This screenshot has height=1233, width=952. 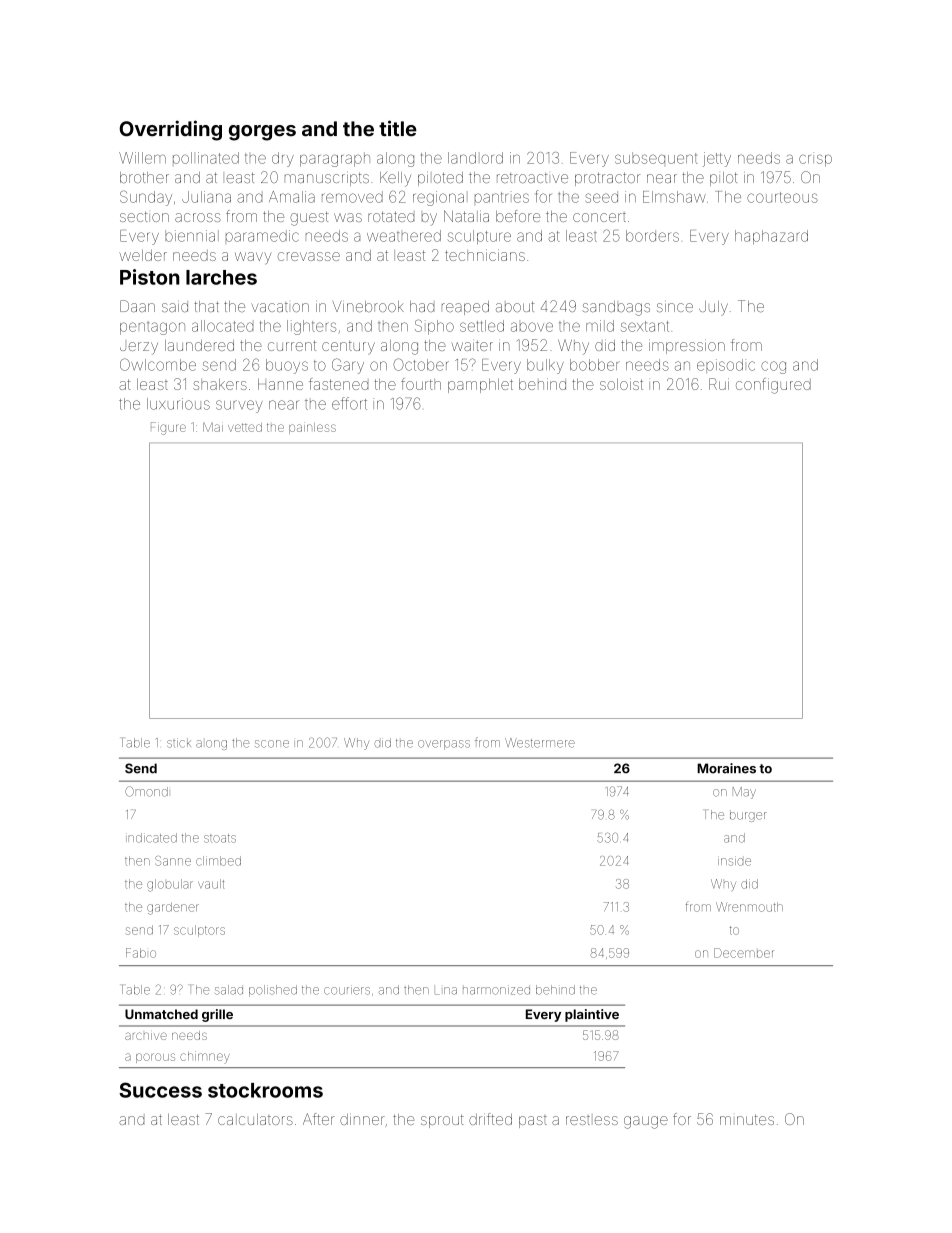 What do you see at coordinates (592, 1120) in the screenshot?
I see `restless` at bounding box center [592, 1120].
